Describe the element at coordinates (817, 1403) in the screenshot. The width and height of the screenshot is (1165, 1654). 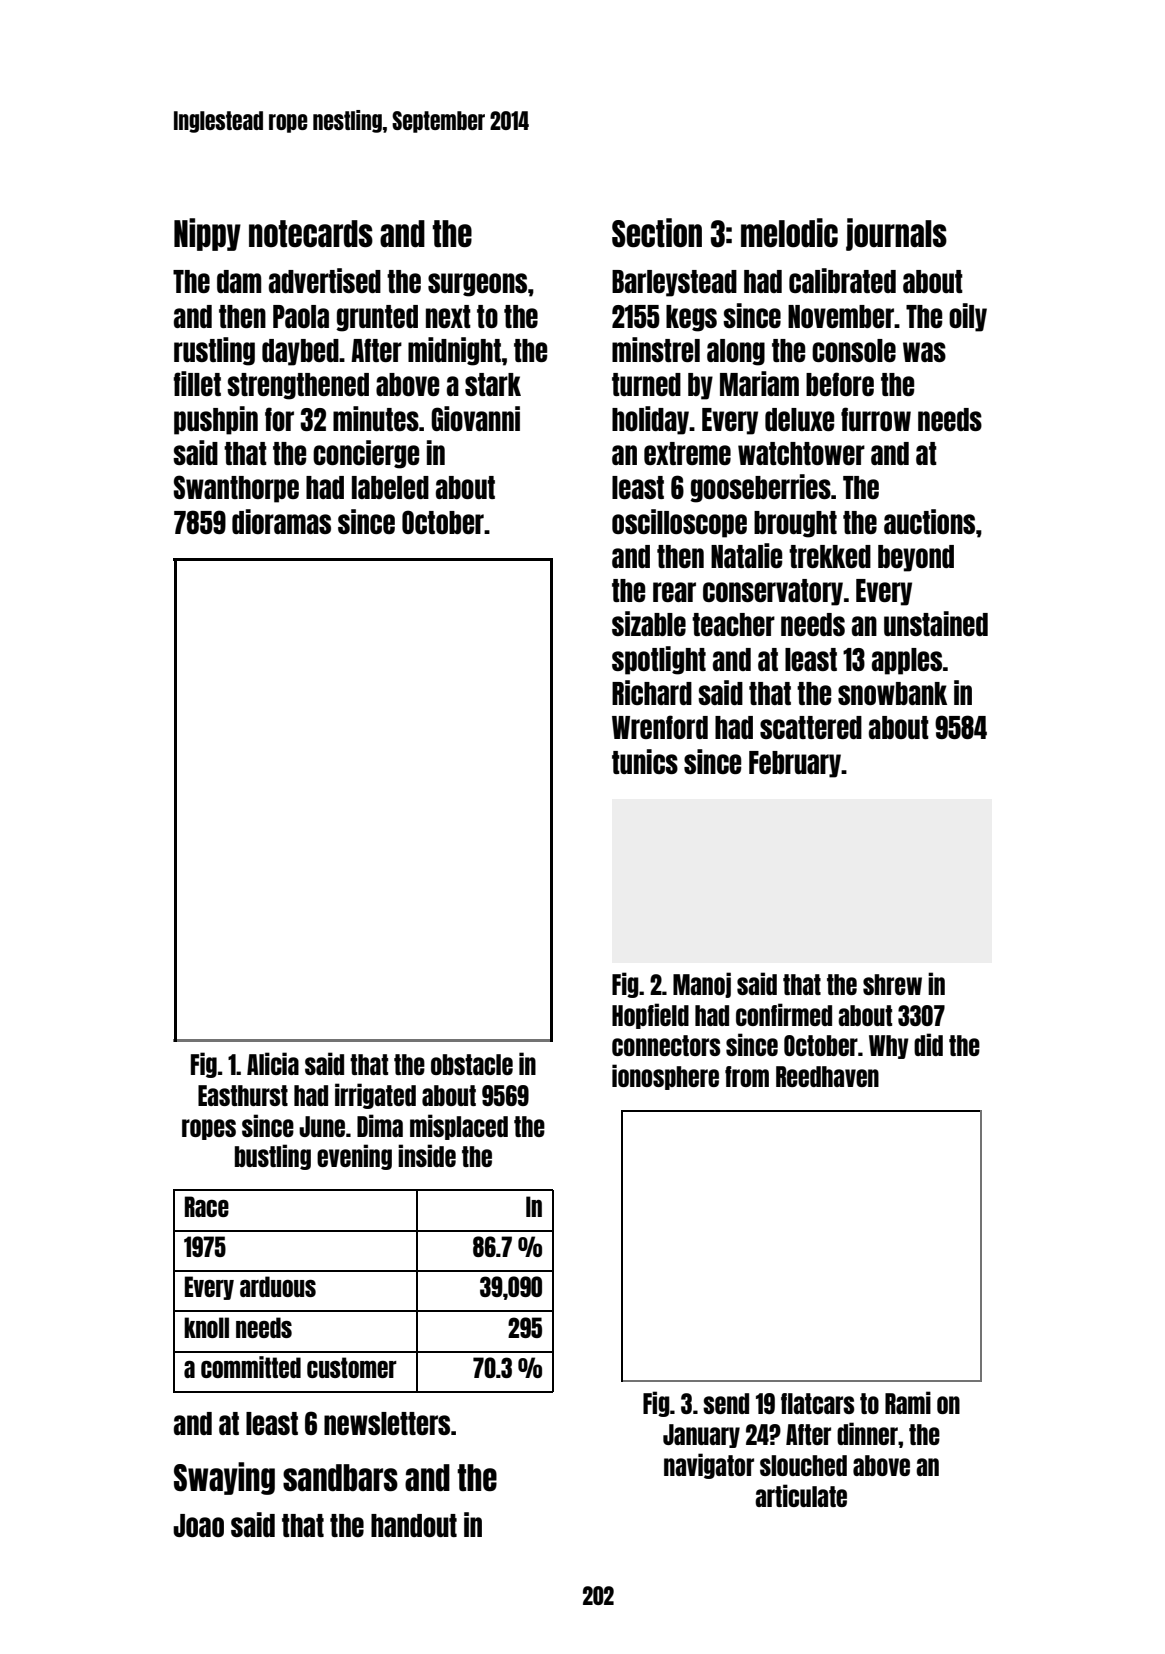
I see `flatcars` at that location.
